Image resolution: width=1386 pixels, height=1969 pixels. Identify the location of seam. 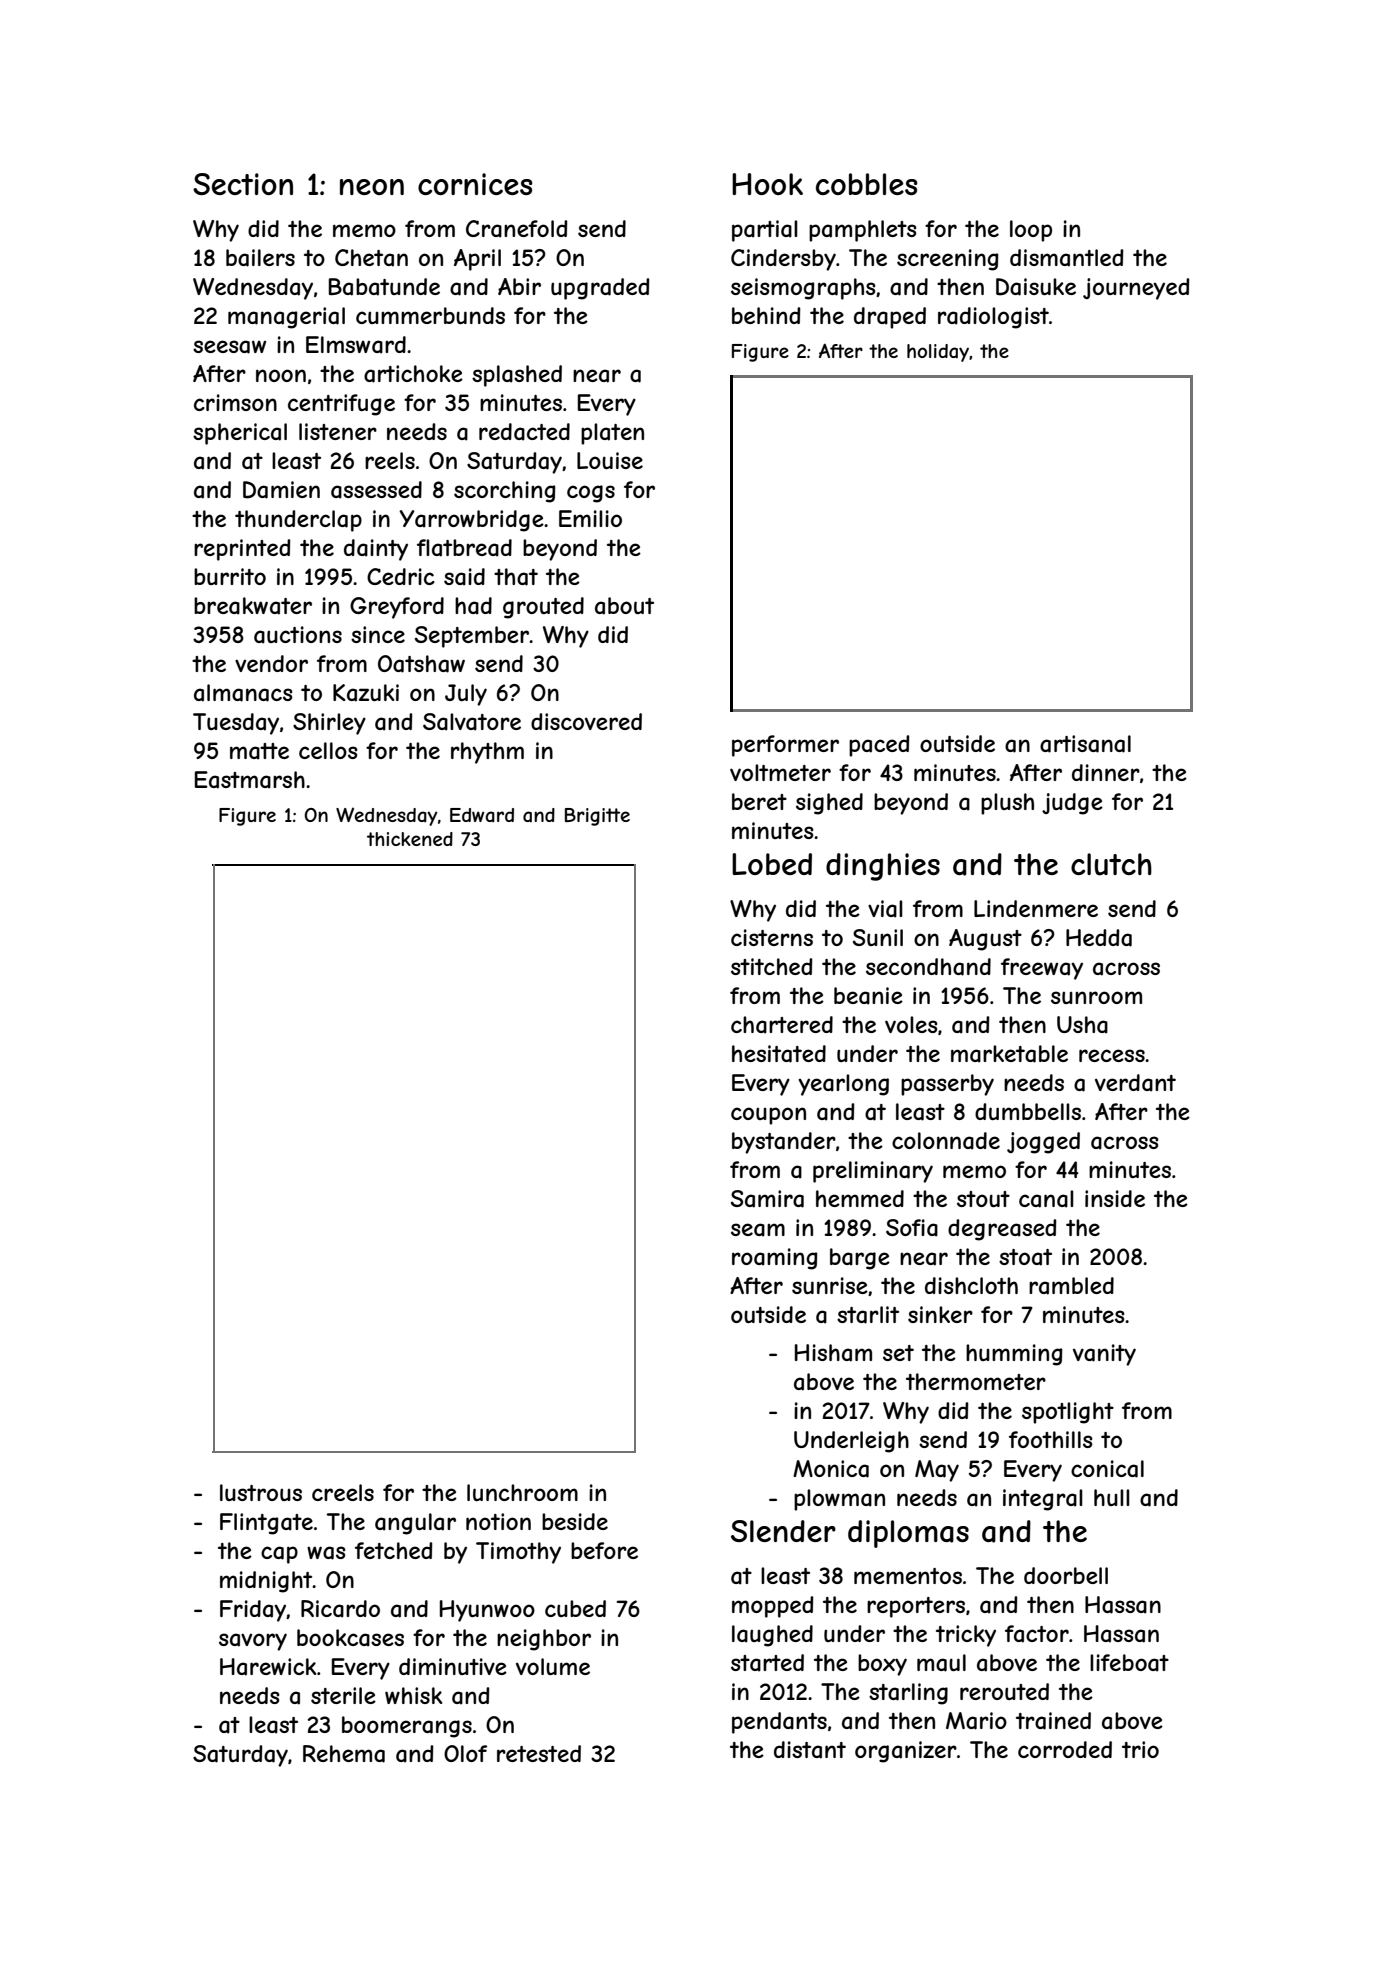
(758, 1230).
